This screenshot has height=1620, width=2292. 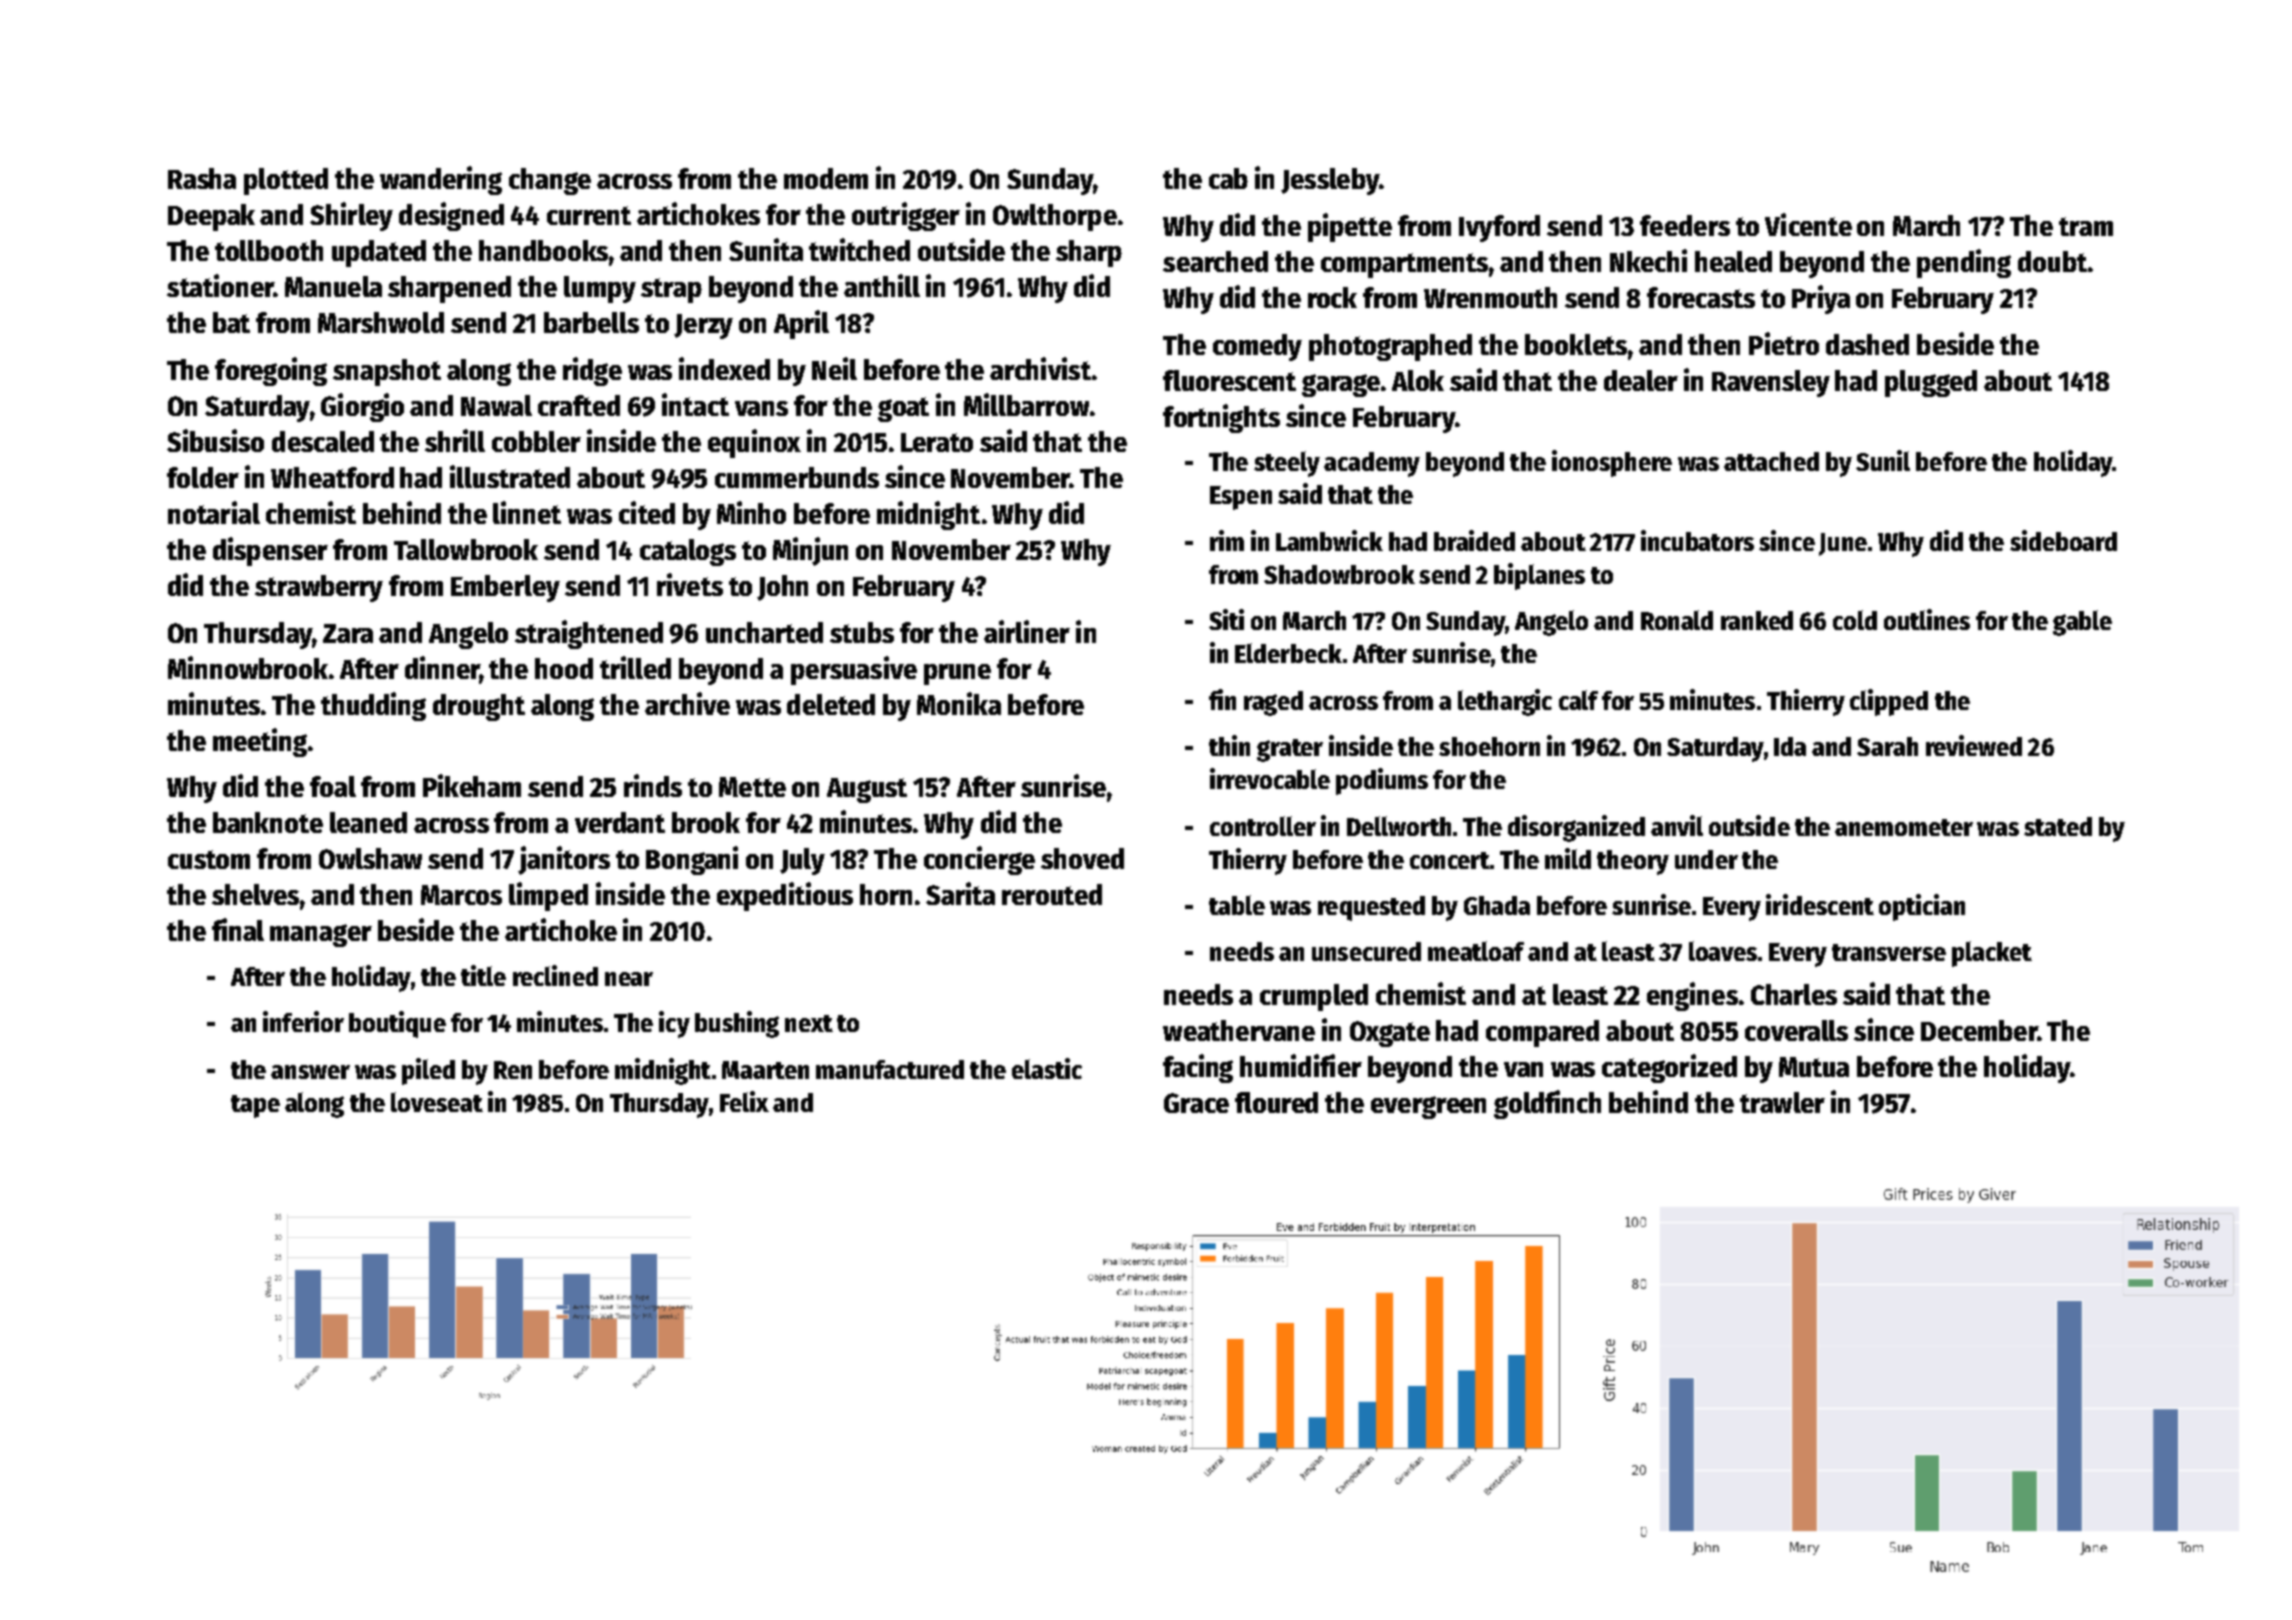 I want to click on incubators, so click(x=1697, y=540).
